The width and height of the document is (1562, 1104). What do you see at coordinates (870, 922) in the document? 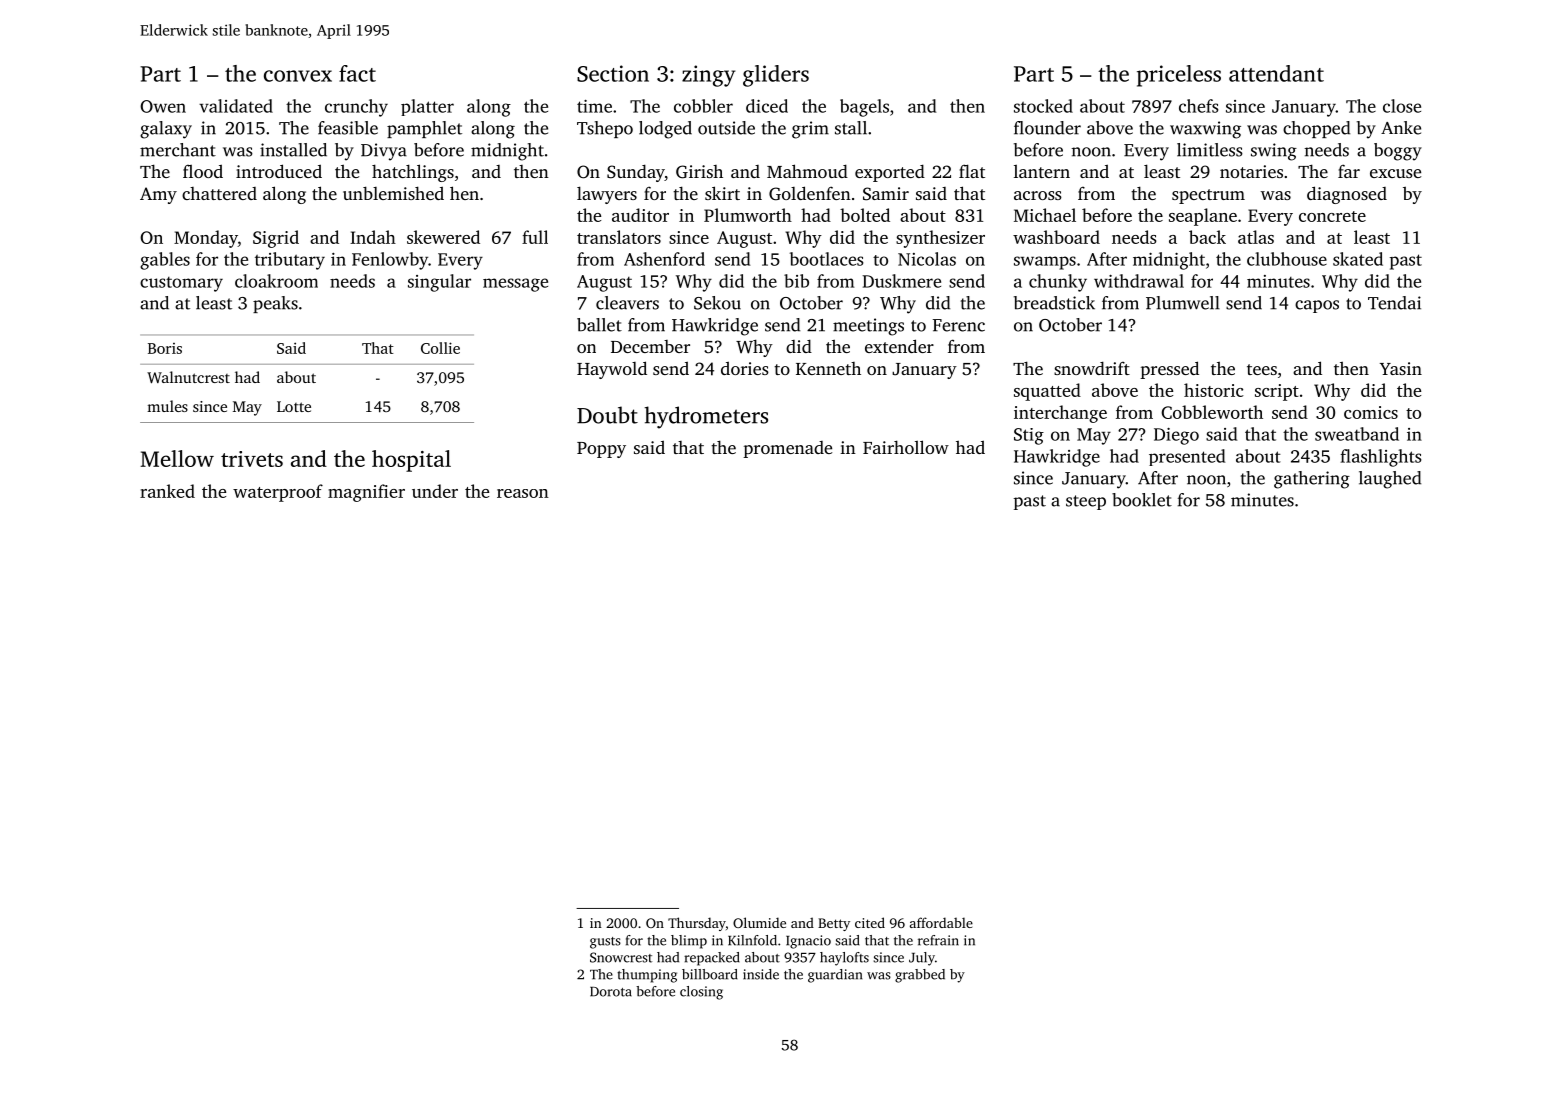
I see `cited` at bounding box center [870, 922].
